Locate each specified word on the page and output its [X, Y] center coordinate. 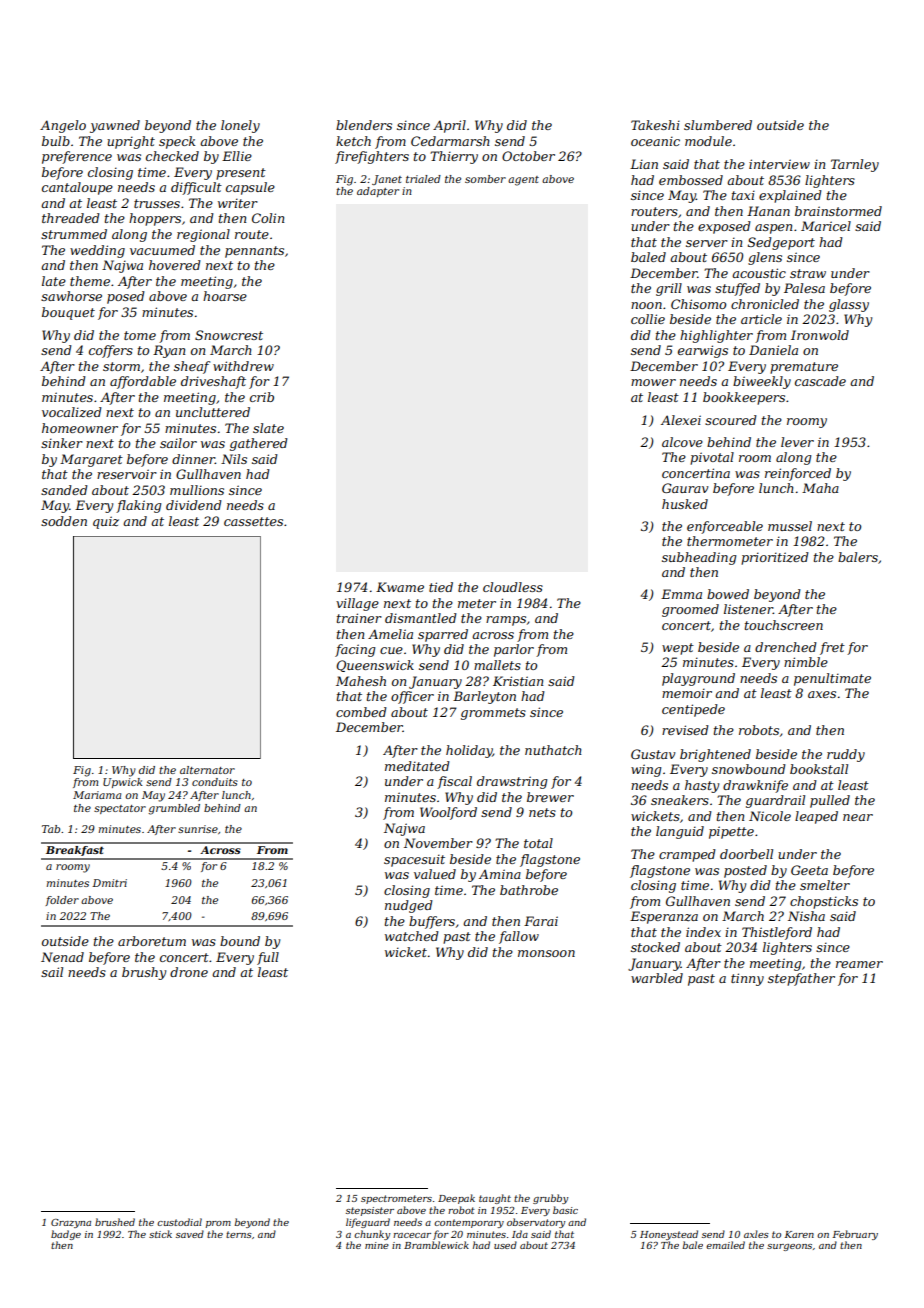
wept [678, 649]
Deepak [456, 1199]
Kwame [400, 587]
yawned [115, 126]
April [449, 126]
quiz [106, 522]
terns [239, 1234]
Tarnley [855, 165]
